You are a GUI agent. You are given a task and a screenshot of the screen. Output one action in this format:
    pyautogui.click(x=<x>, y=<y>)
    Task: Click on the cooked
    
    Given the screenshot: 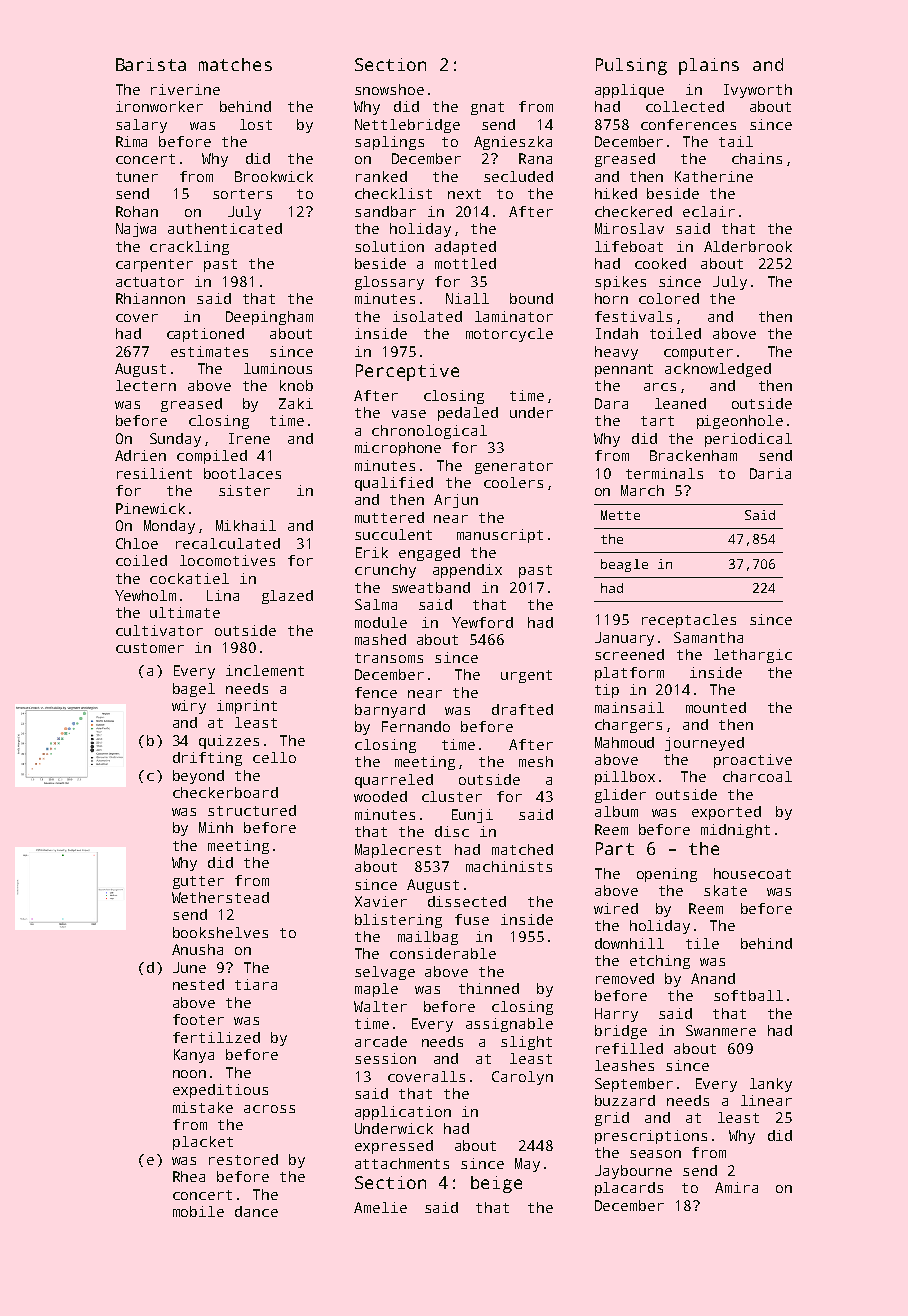 What is the action you would take?
    pyautogui.click(x=660, y=263)
